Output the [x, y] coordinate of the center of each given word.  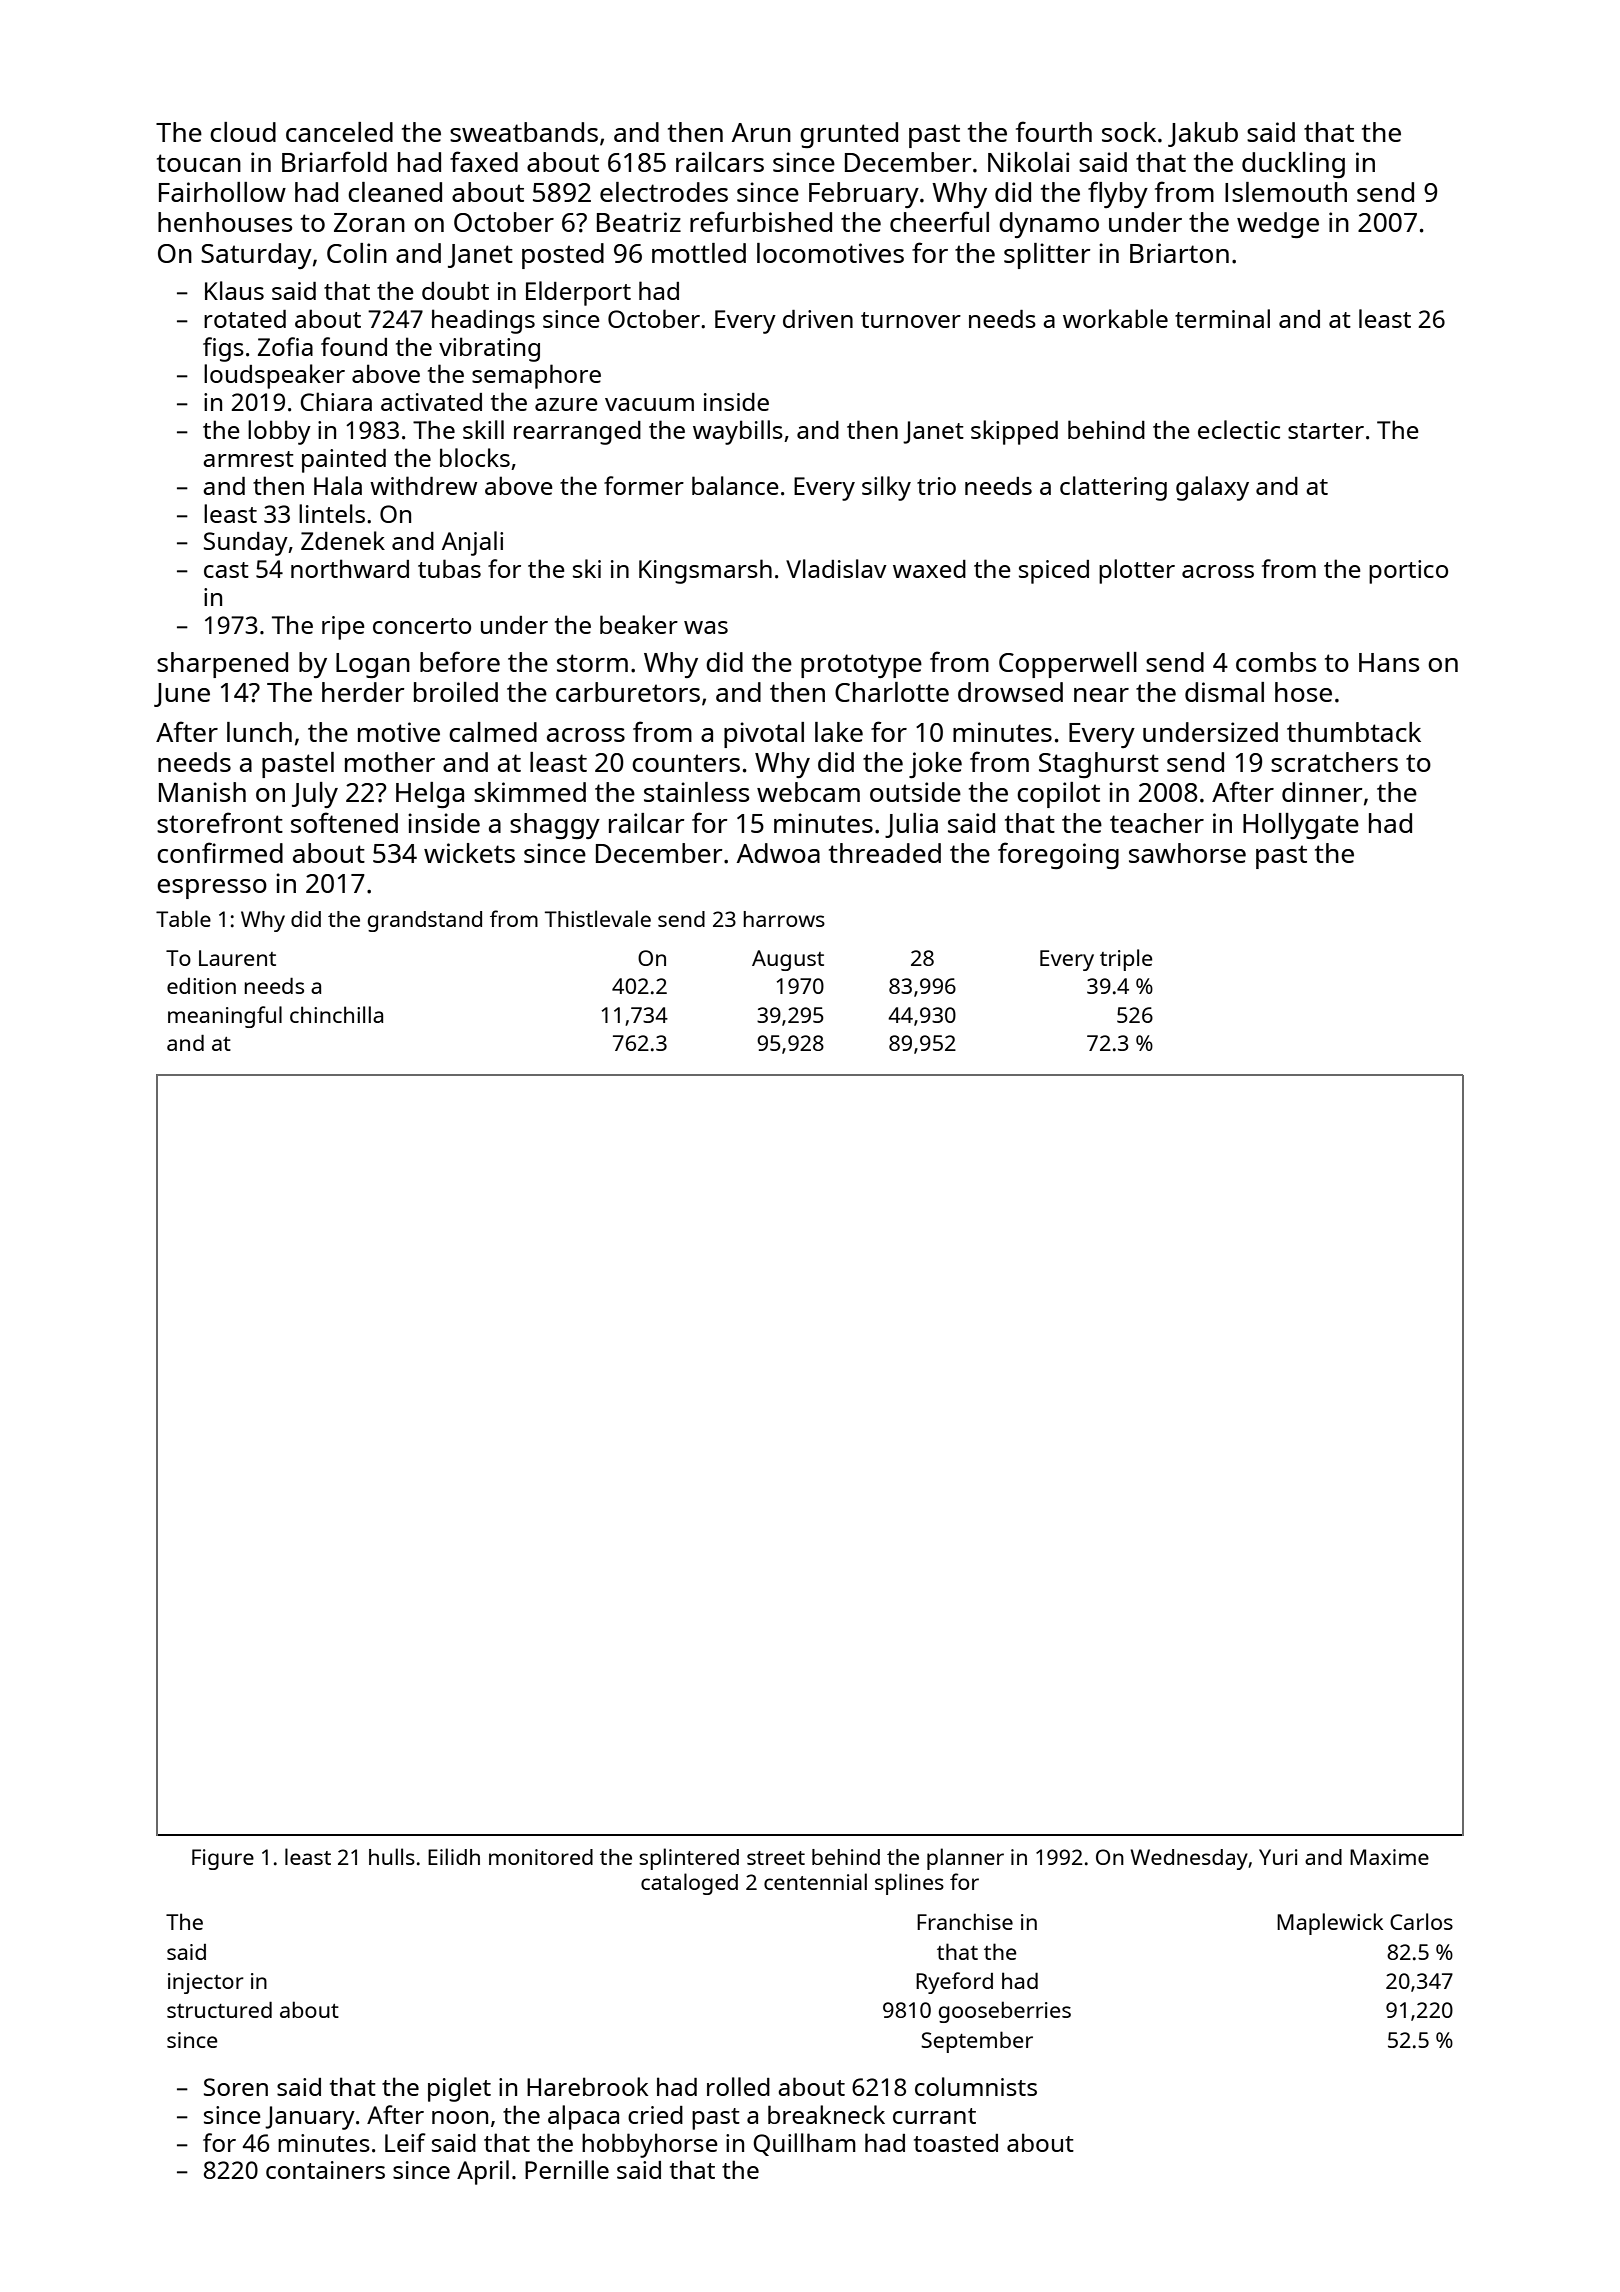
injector [206, 1983]
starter [1326, 431]
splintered [689, 1859]
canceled [339, 132]
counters [686, 763]
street [776, 1858]
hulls [392, 1856]
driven [818, 319]
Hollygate [1301, 826]
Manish [202, 792]
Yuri [1278, 1857]
